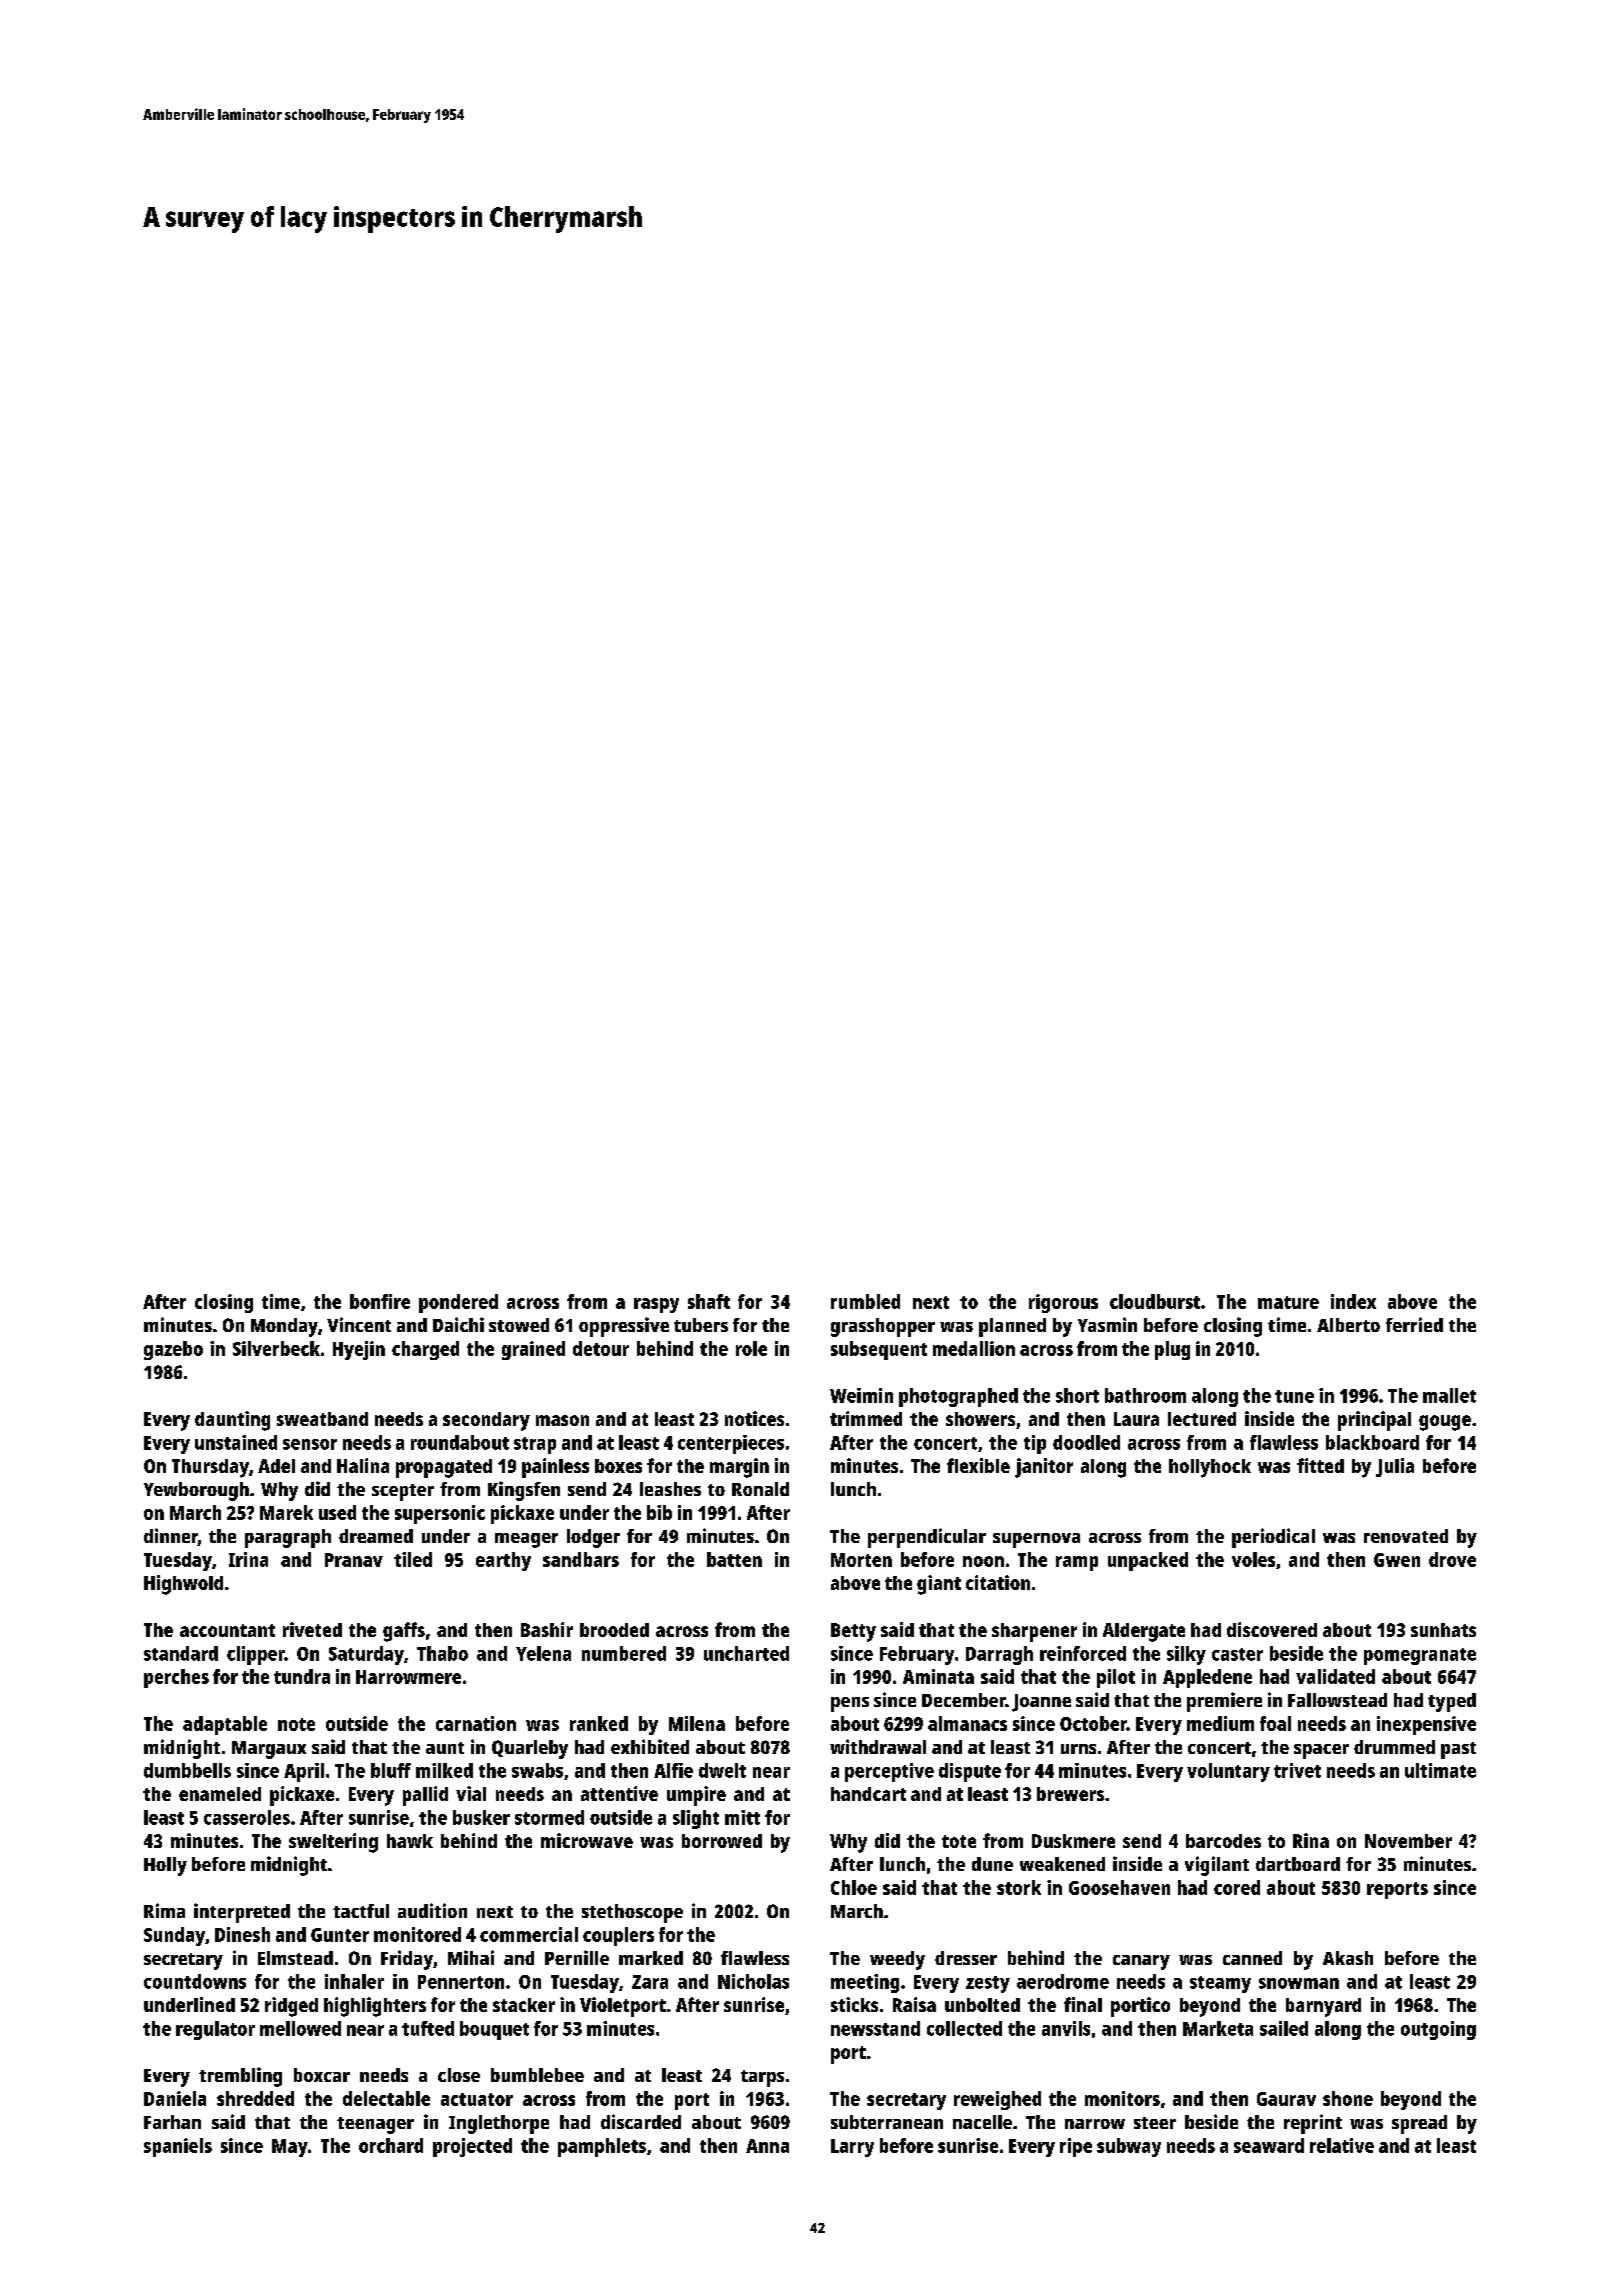 Image resolution: width=1620 pixels, height=2292 pixels. I want to click on Gaurav, so click(1286, 2099).
